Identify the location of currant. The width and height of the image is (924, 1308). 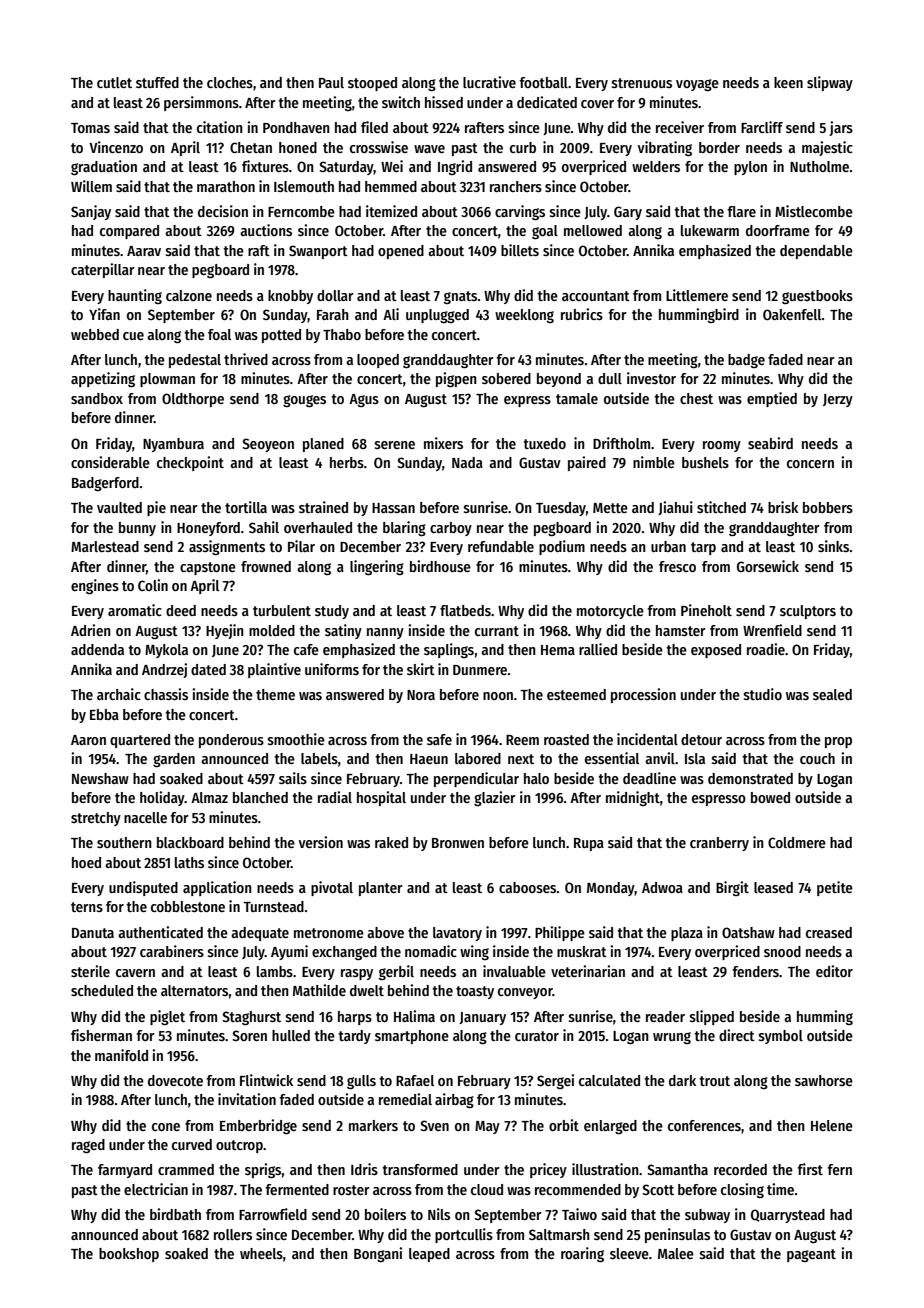
(497, 631).
